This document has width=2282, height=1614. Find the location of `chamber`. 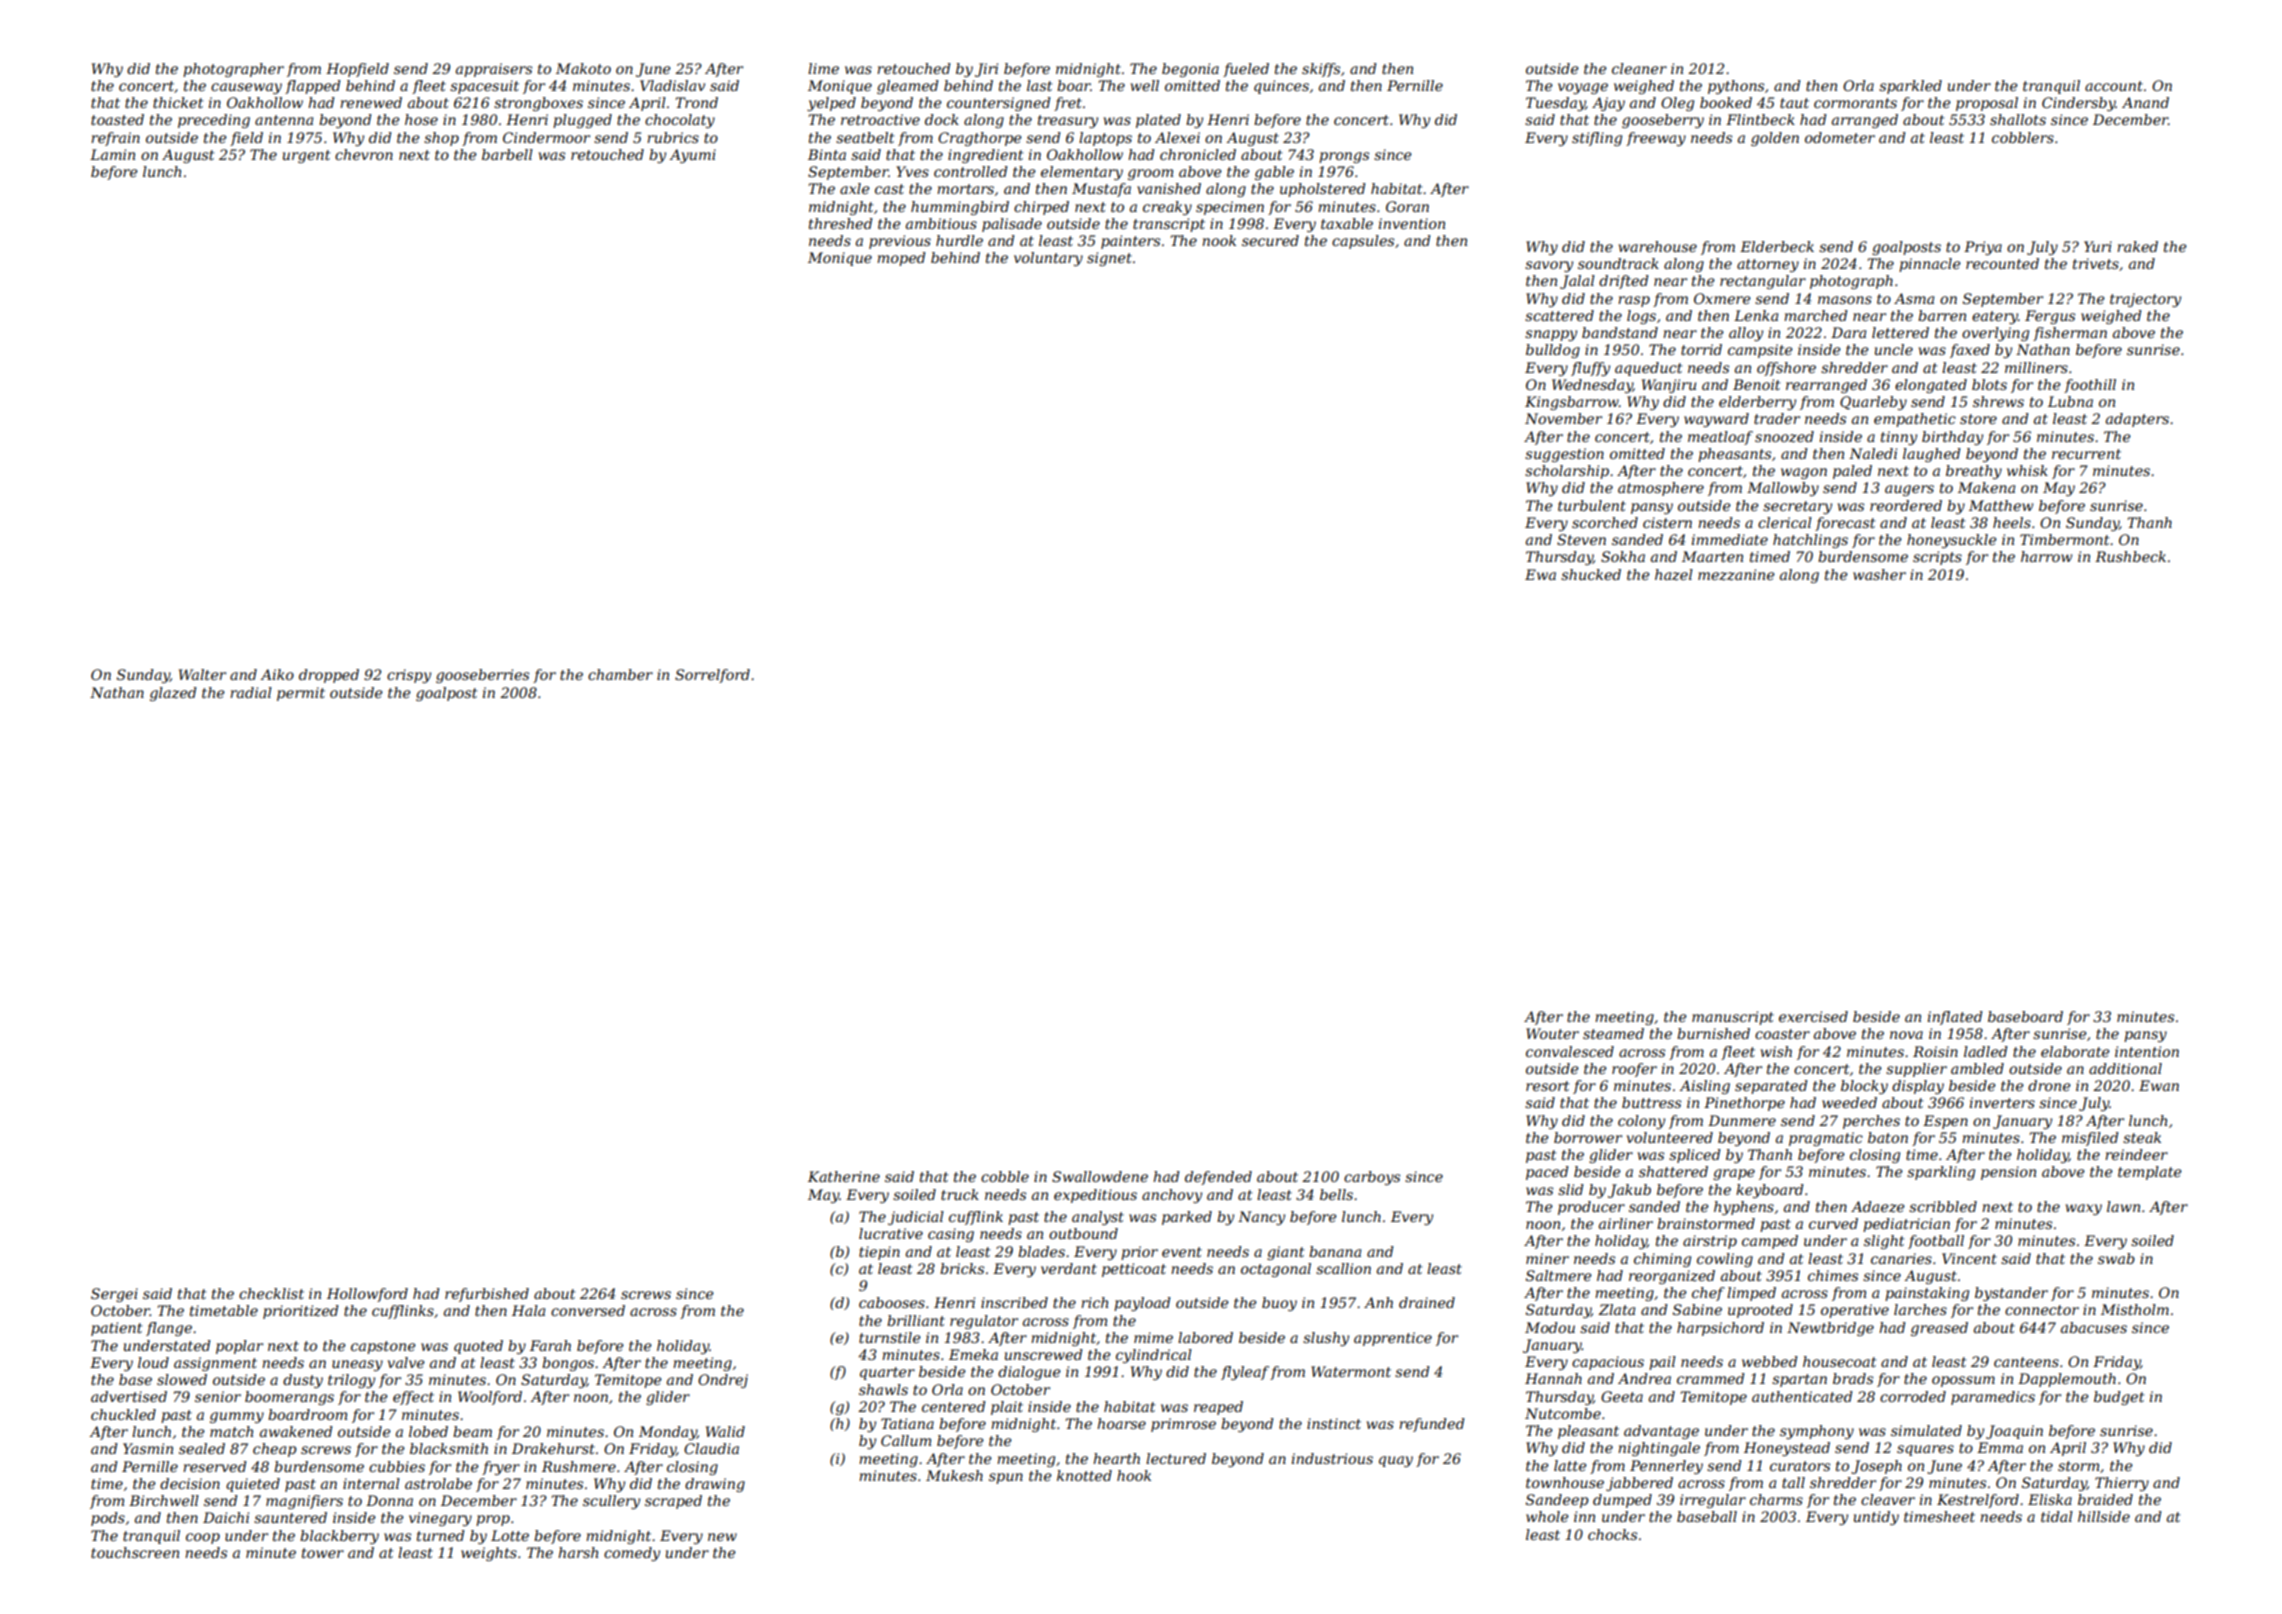

chamber is located at coordinates (620, 674).
